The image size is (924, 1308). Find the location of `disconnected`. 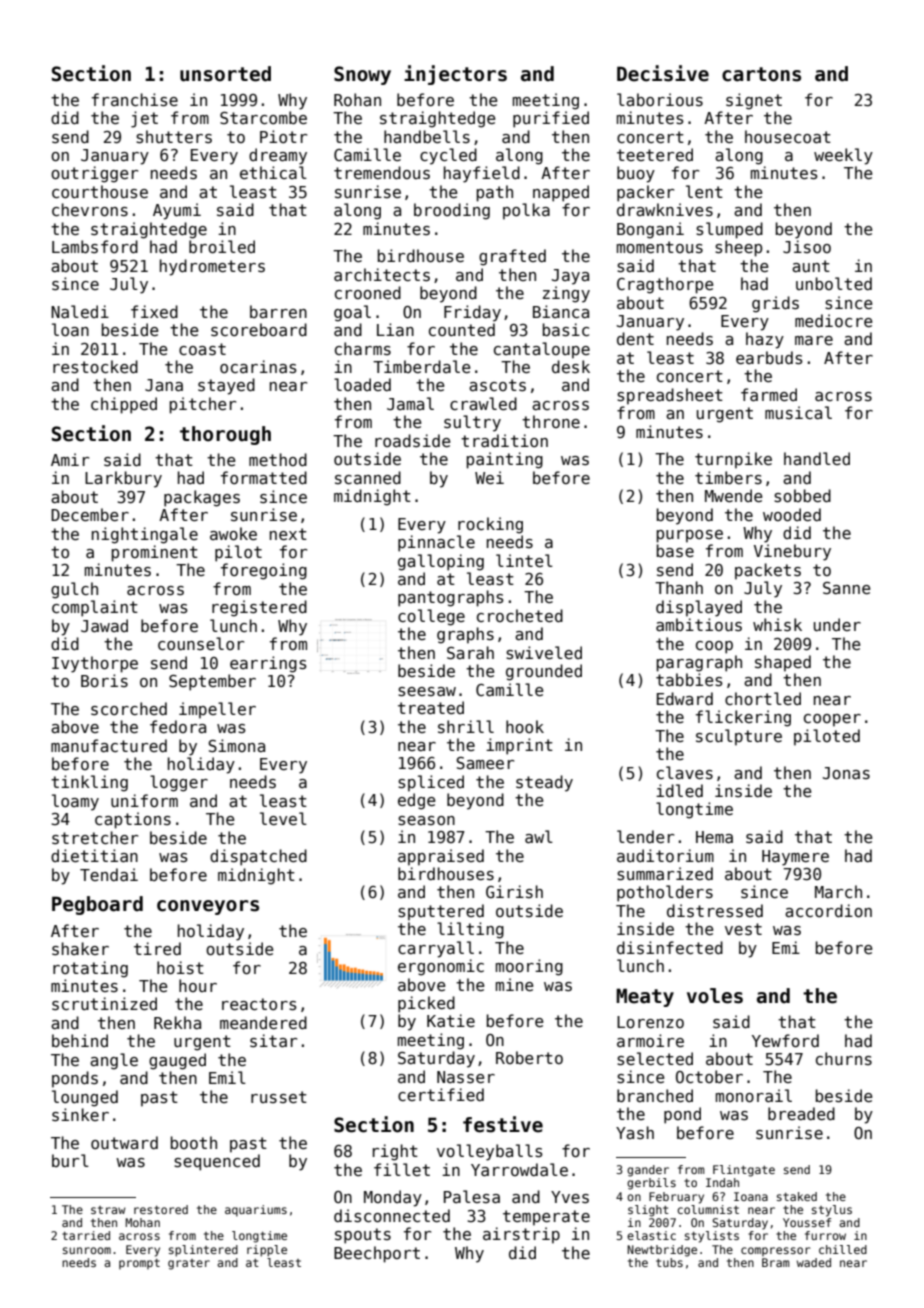

disconnected is located at coordinates (392, 1215).
